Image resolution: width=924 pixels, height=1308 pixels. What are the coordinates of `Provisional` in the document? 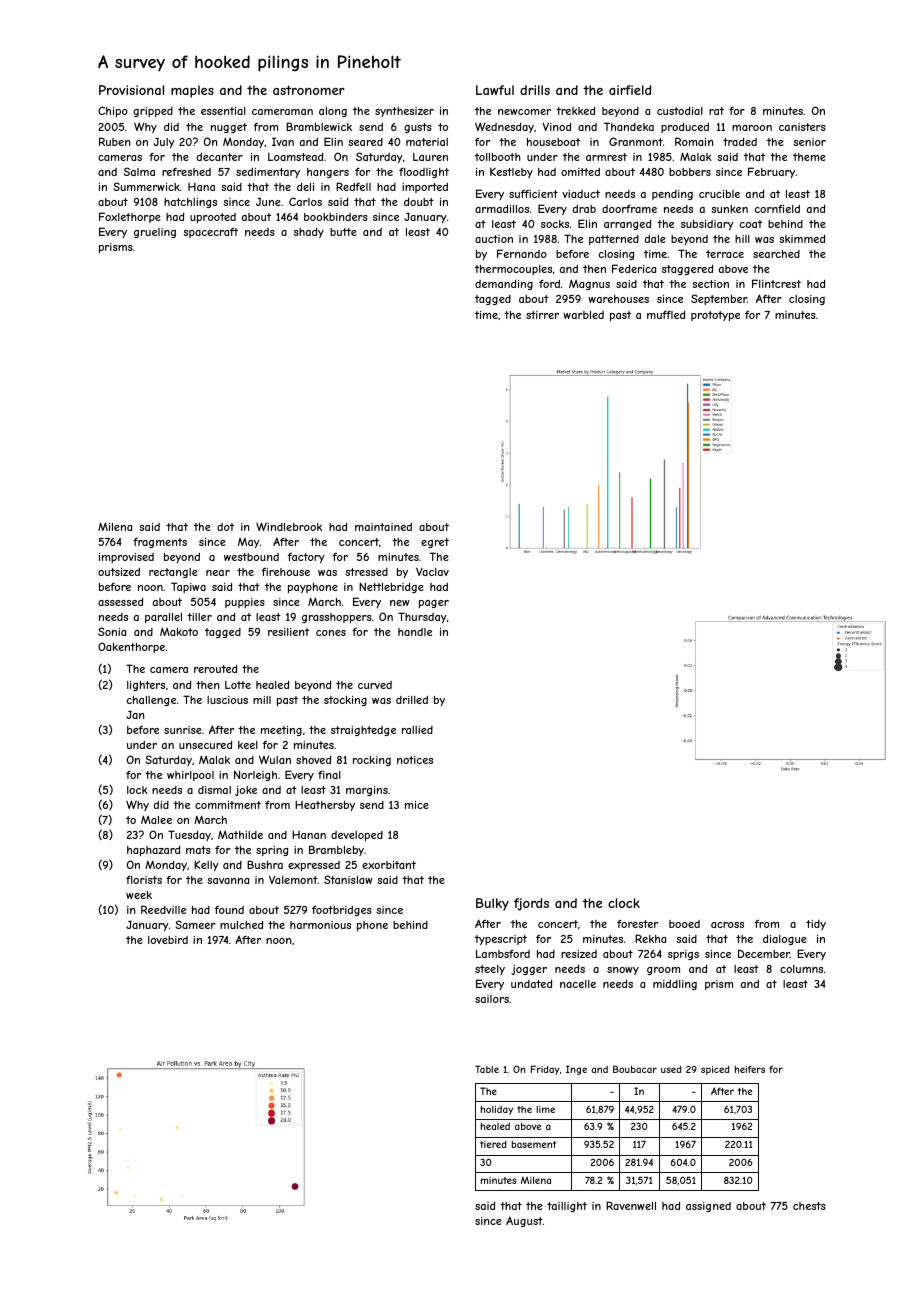 It's located at (131, 90).
